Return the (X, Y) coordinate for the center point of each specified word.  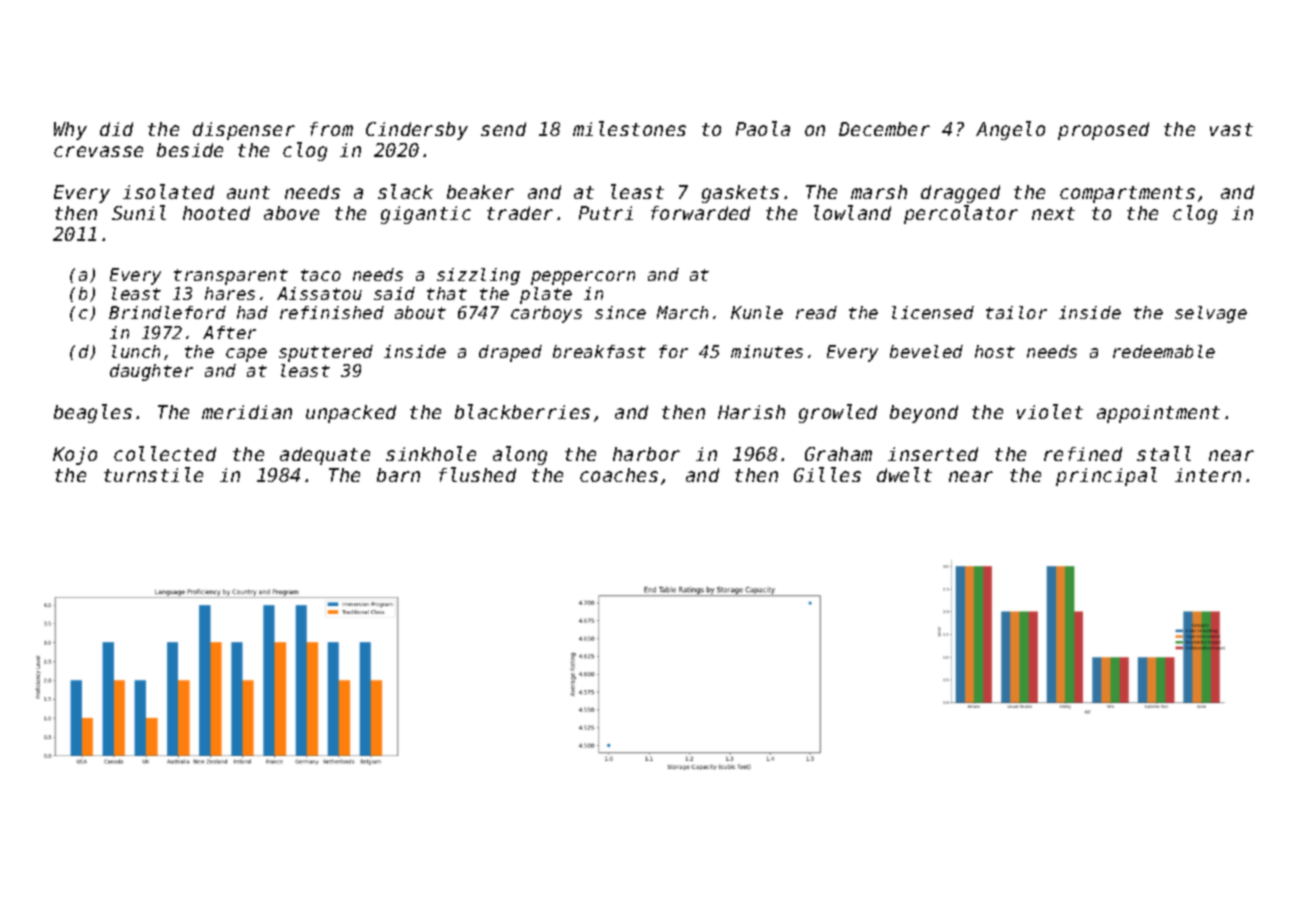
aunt (248, 192)
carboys (546, 314)
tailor (1016, 312)
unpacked (351, 414)
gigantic (426, 215)
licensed (933, 312)
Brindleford (167, 312)
